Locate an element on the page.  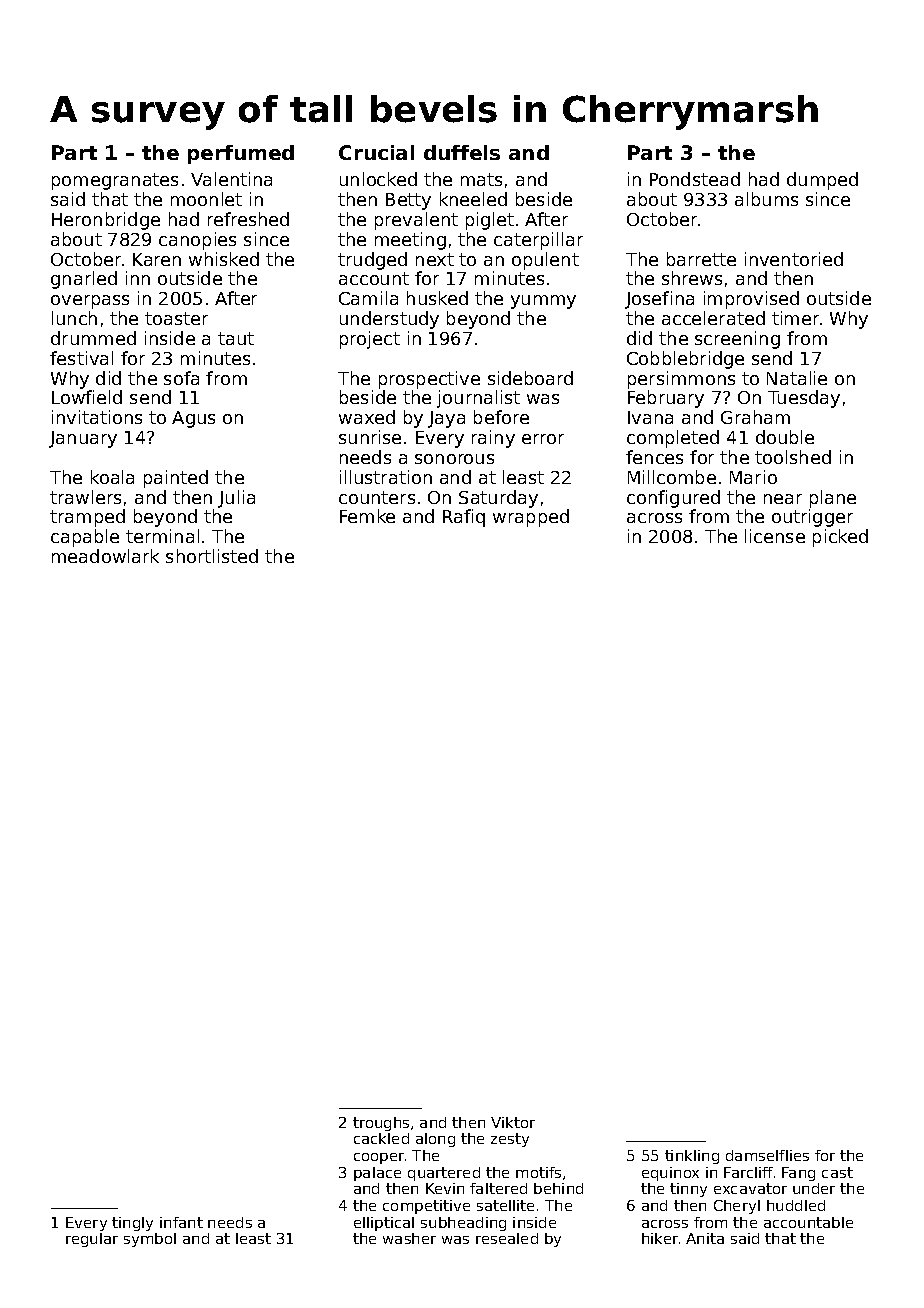
license is located at coordinates (775, 536).
